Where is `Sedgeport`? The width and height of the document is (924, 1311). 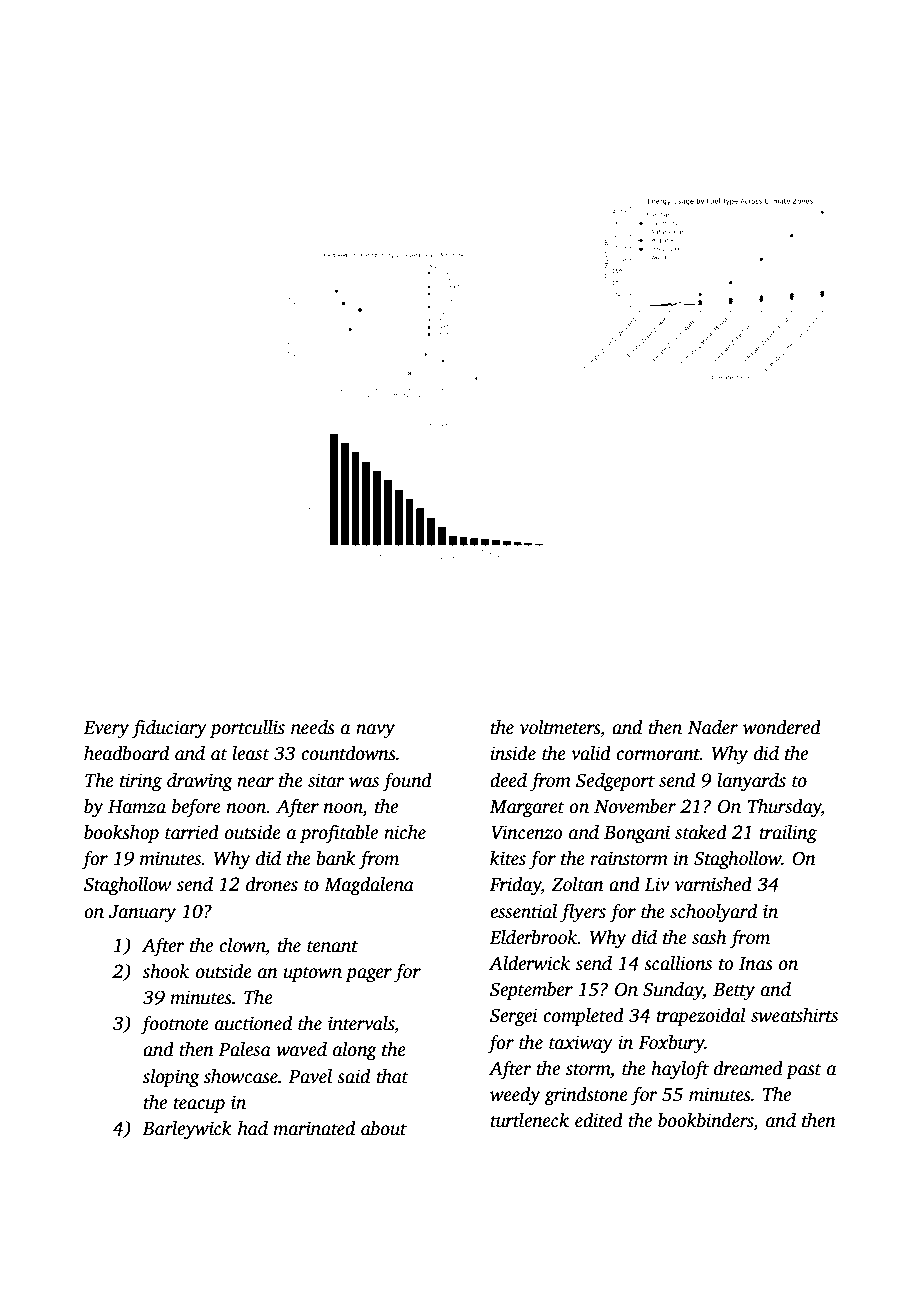
Sedgeport is located at coordinates (615, 782).
